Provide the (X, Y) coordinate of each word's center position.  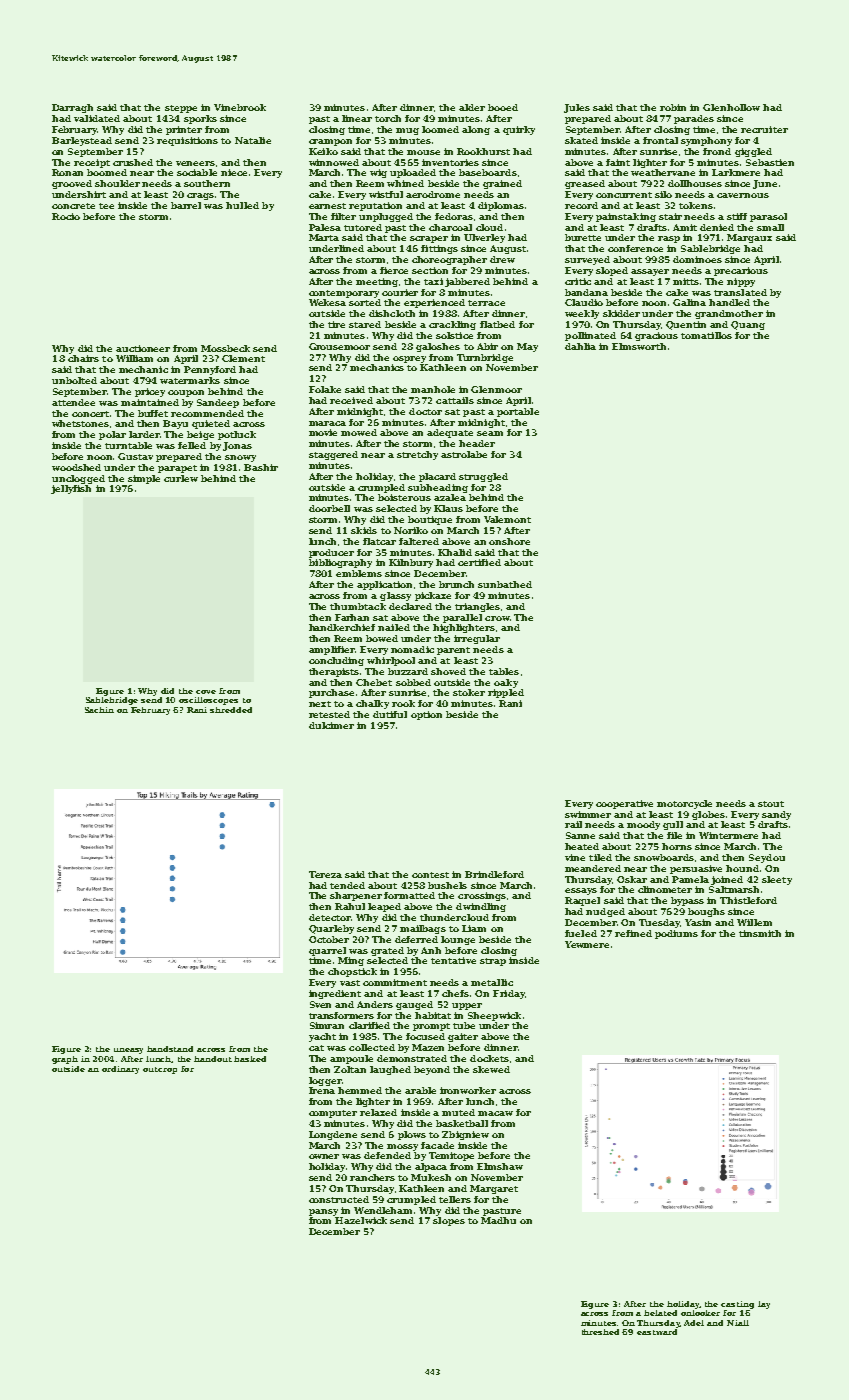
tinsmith (760, 933)
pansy (323, 1212)
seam (490, 433)
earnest (327, 206)
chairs (83, 358)
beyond (432, 1070)
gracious (656, 336)
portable (518, 412)
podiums (676, 934)
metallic (492, 982)
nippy (741, 282)
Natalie (253, 140)
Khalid (455, 552)
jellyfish (71, 489)
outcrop (160, 1070)
